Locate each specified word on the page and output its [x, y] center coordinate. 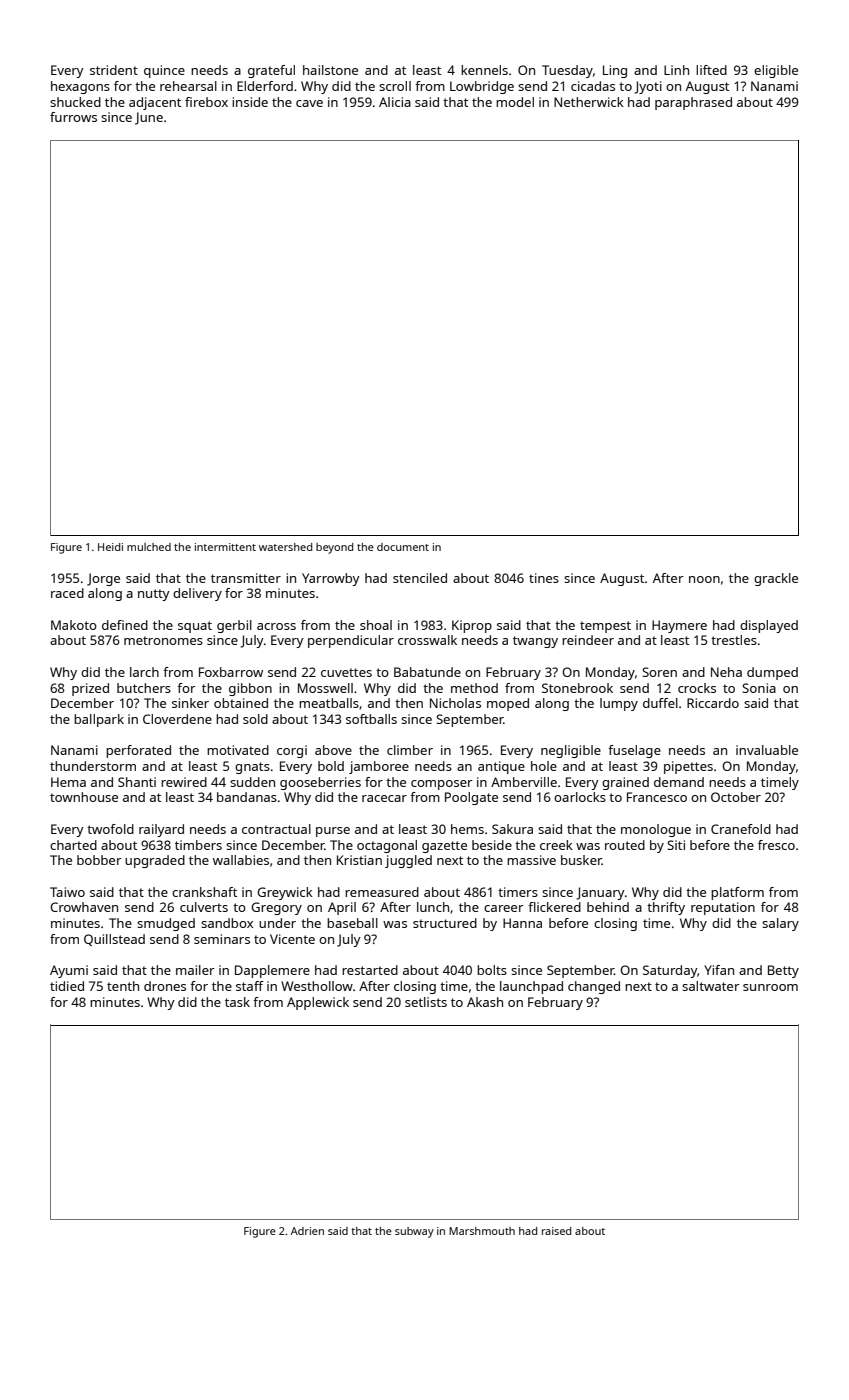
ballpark [99, 720]
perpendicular [351, 641]
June [149, 118]
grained [625, 783]
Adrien [307, 1231]
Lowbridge [482, 87]
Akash [485, 1002]
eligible [776, 71]
